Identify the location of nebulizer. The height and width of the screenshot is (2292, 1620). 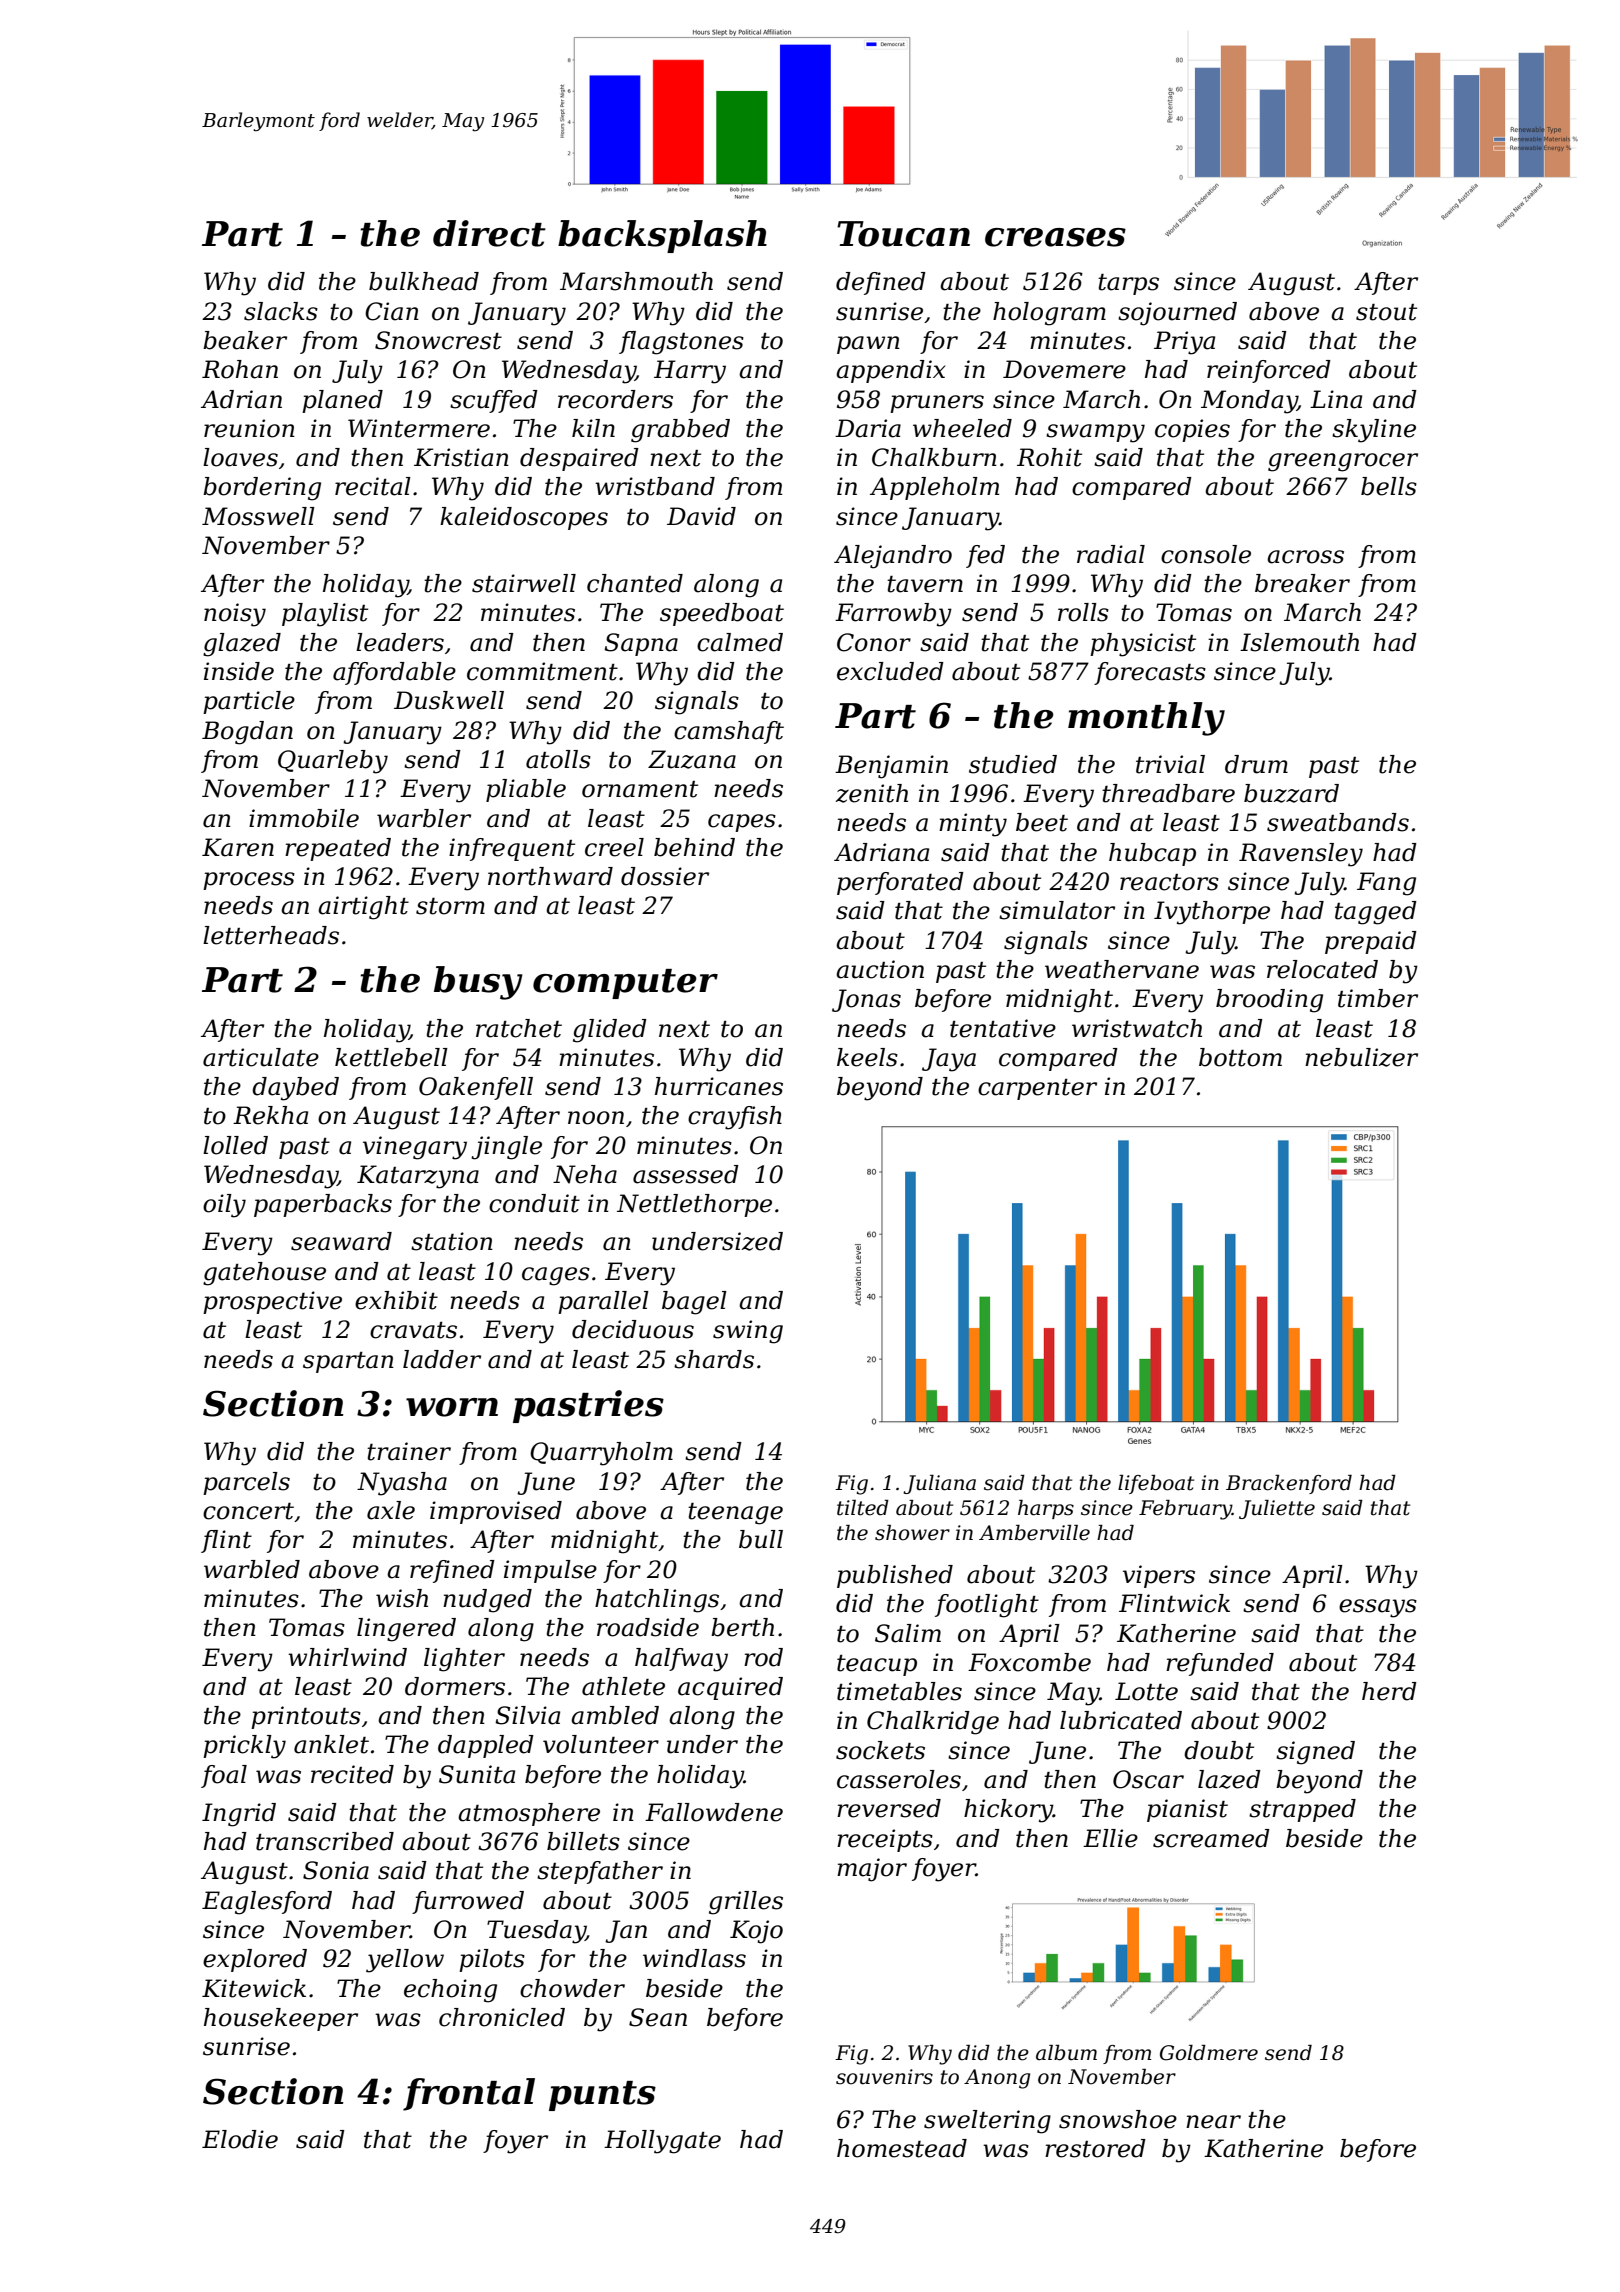
(1361, 1057).
